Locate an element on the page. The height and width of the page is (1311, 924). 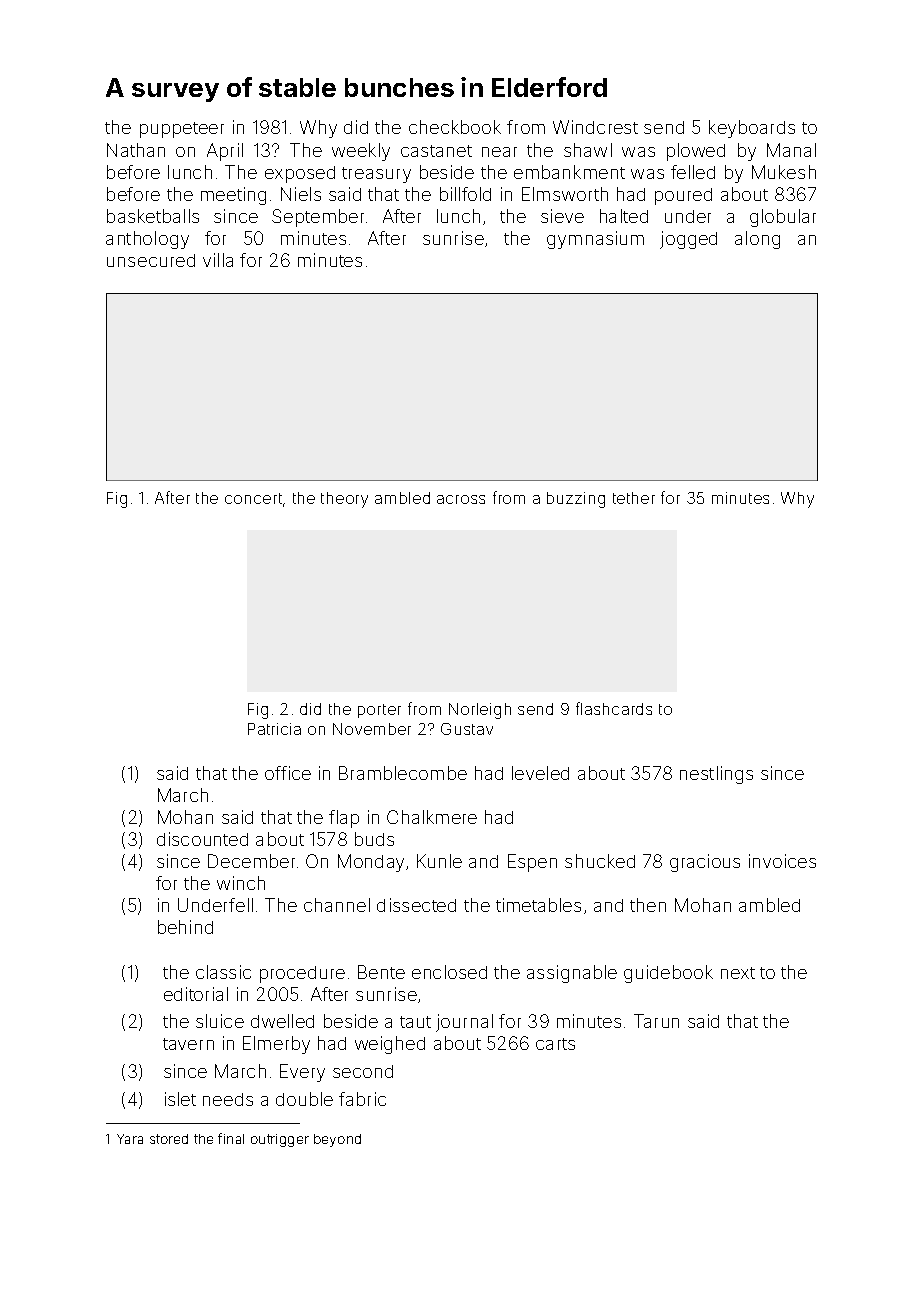
villa is located at coordinates (218, 260).
